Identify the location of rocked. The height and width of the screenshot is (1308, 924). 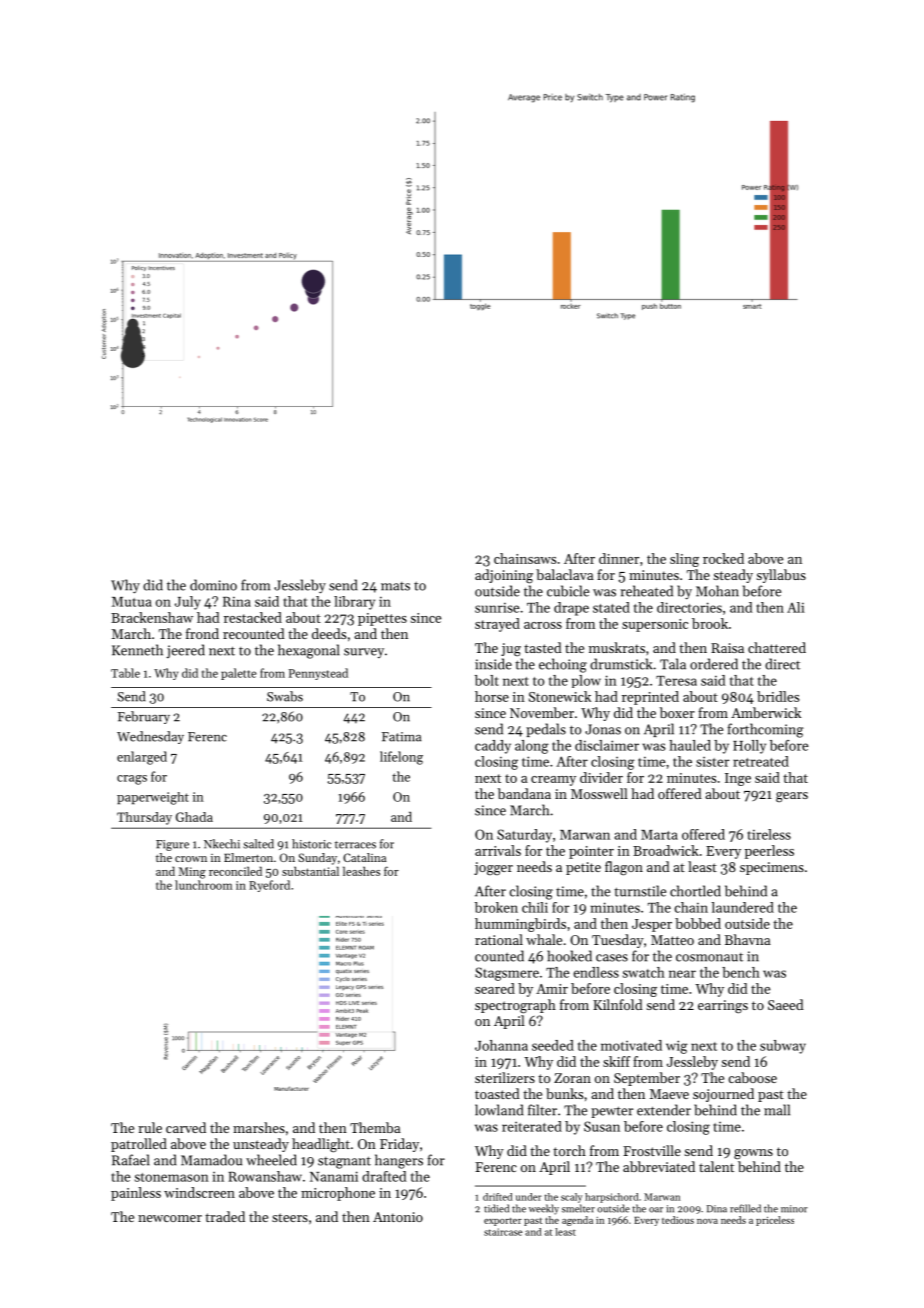
(723, 558).
